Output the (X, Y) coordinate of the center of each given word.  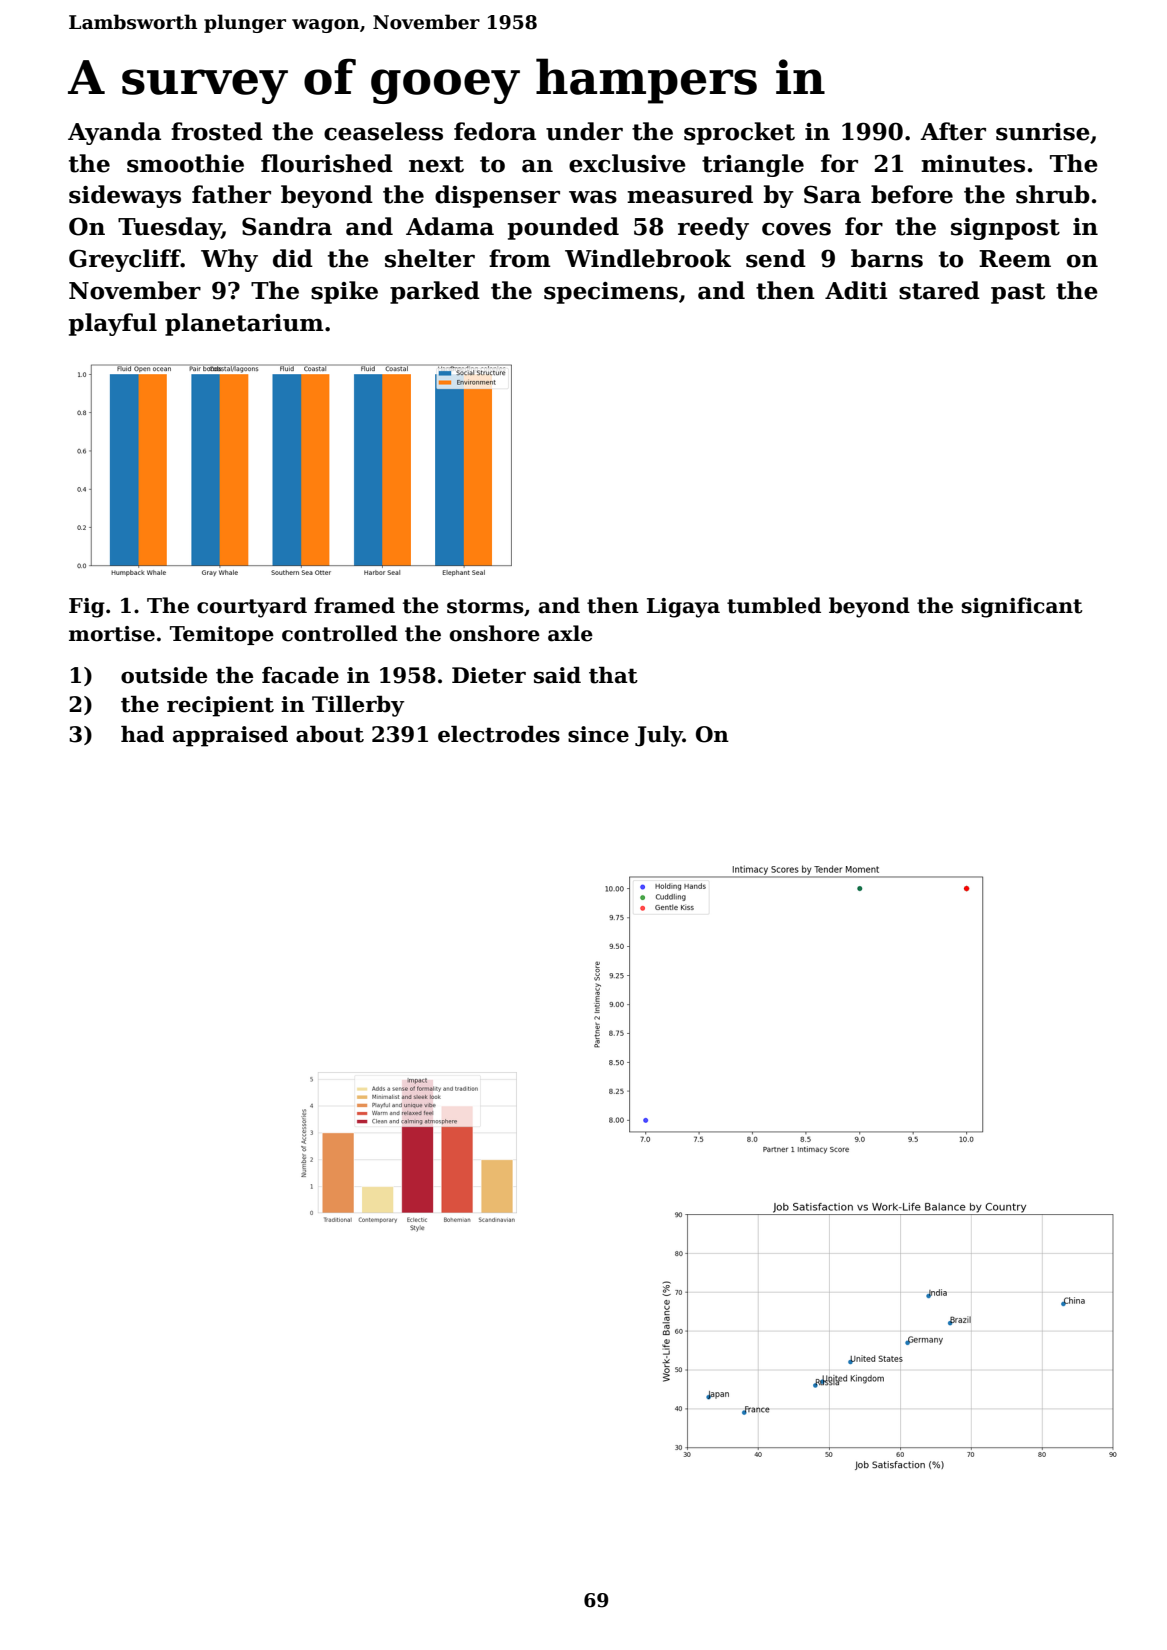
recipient (220, 706)
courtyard (252, 607)
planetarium (244, 324)
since (598, 734)
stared (939, 290)
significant (1022, 607)
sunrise (1043, 132)
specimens (611, 293)
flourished (327, 163)
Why (229, 260)
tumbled (774, 605)
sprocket (739, 133)
